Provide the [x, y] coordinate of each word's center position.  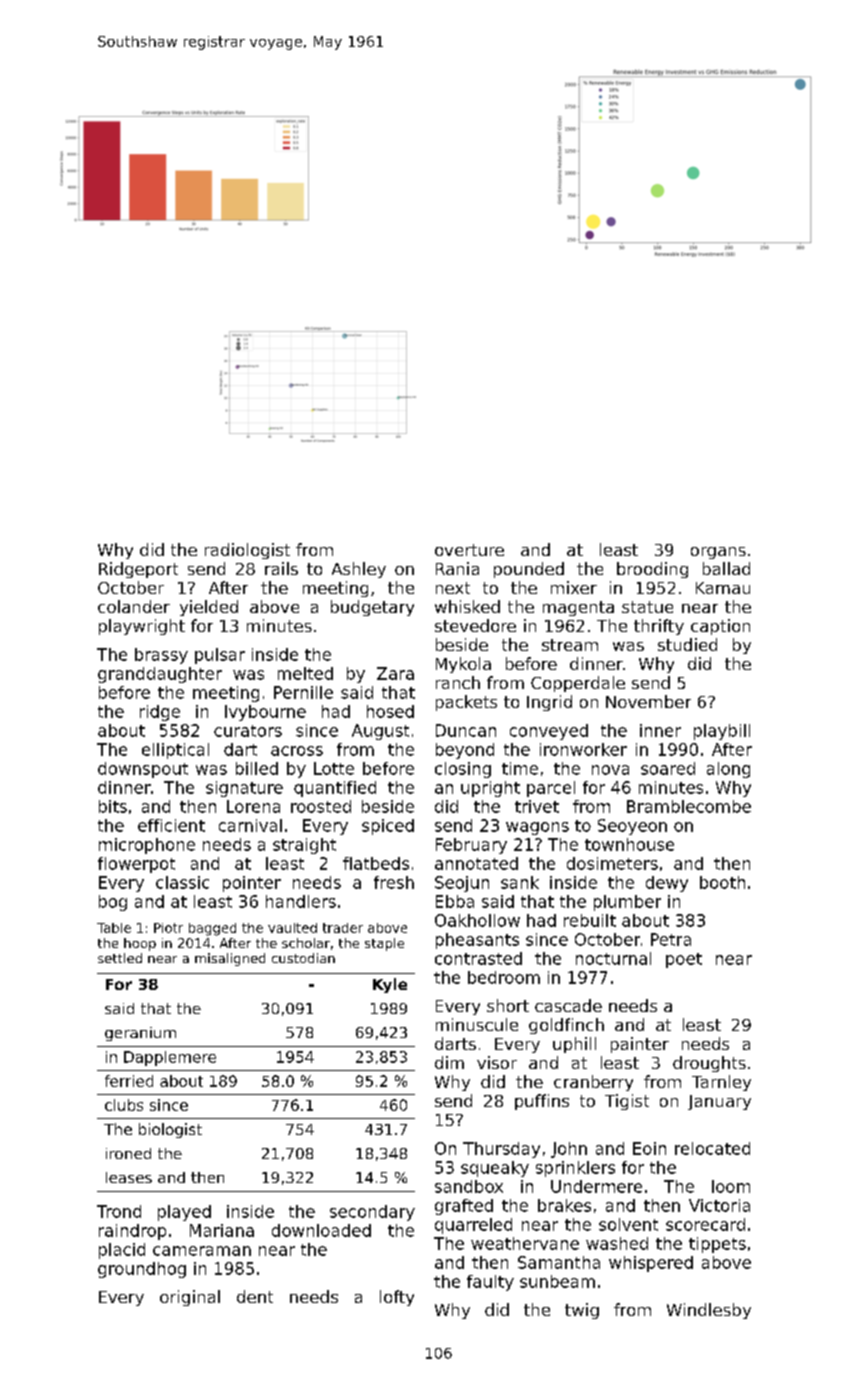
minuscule [477, 1024]
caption [720, 627]
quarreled [473, 1226]
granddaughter [160, 675]
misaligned [230, 959]
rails [281, 568]
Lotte [334, 768]
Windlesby [709, 1311]
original [190, 1298]
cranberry [593, 1083]
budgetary [372, 608]
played [184, 1213]
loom [731, 1186]
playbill [722, 732]
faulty [490, 1283]
